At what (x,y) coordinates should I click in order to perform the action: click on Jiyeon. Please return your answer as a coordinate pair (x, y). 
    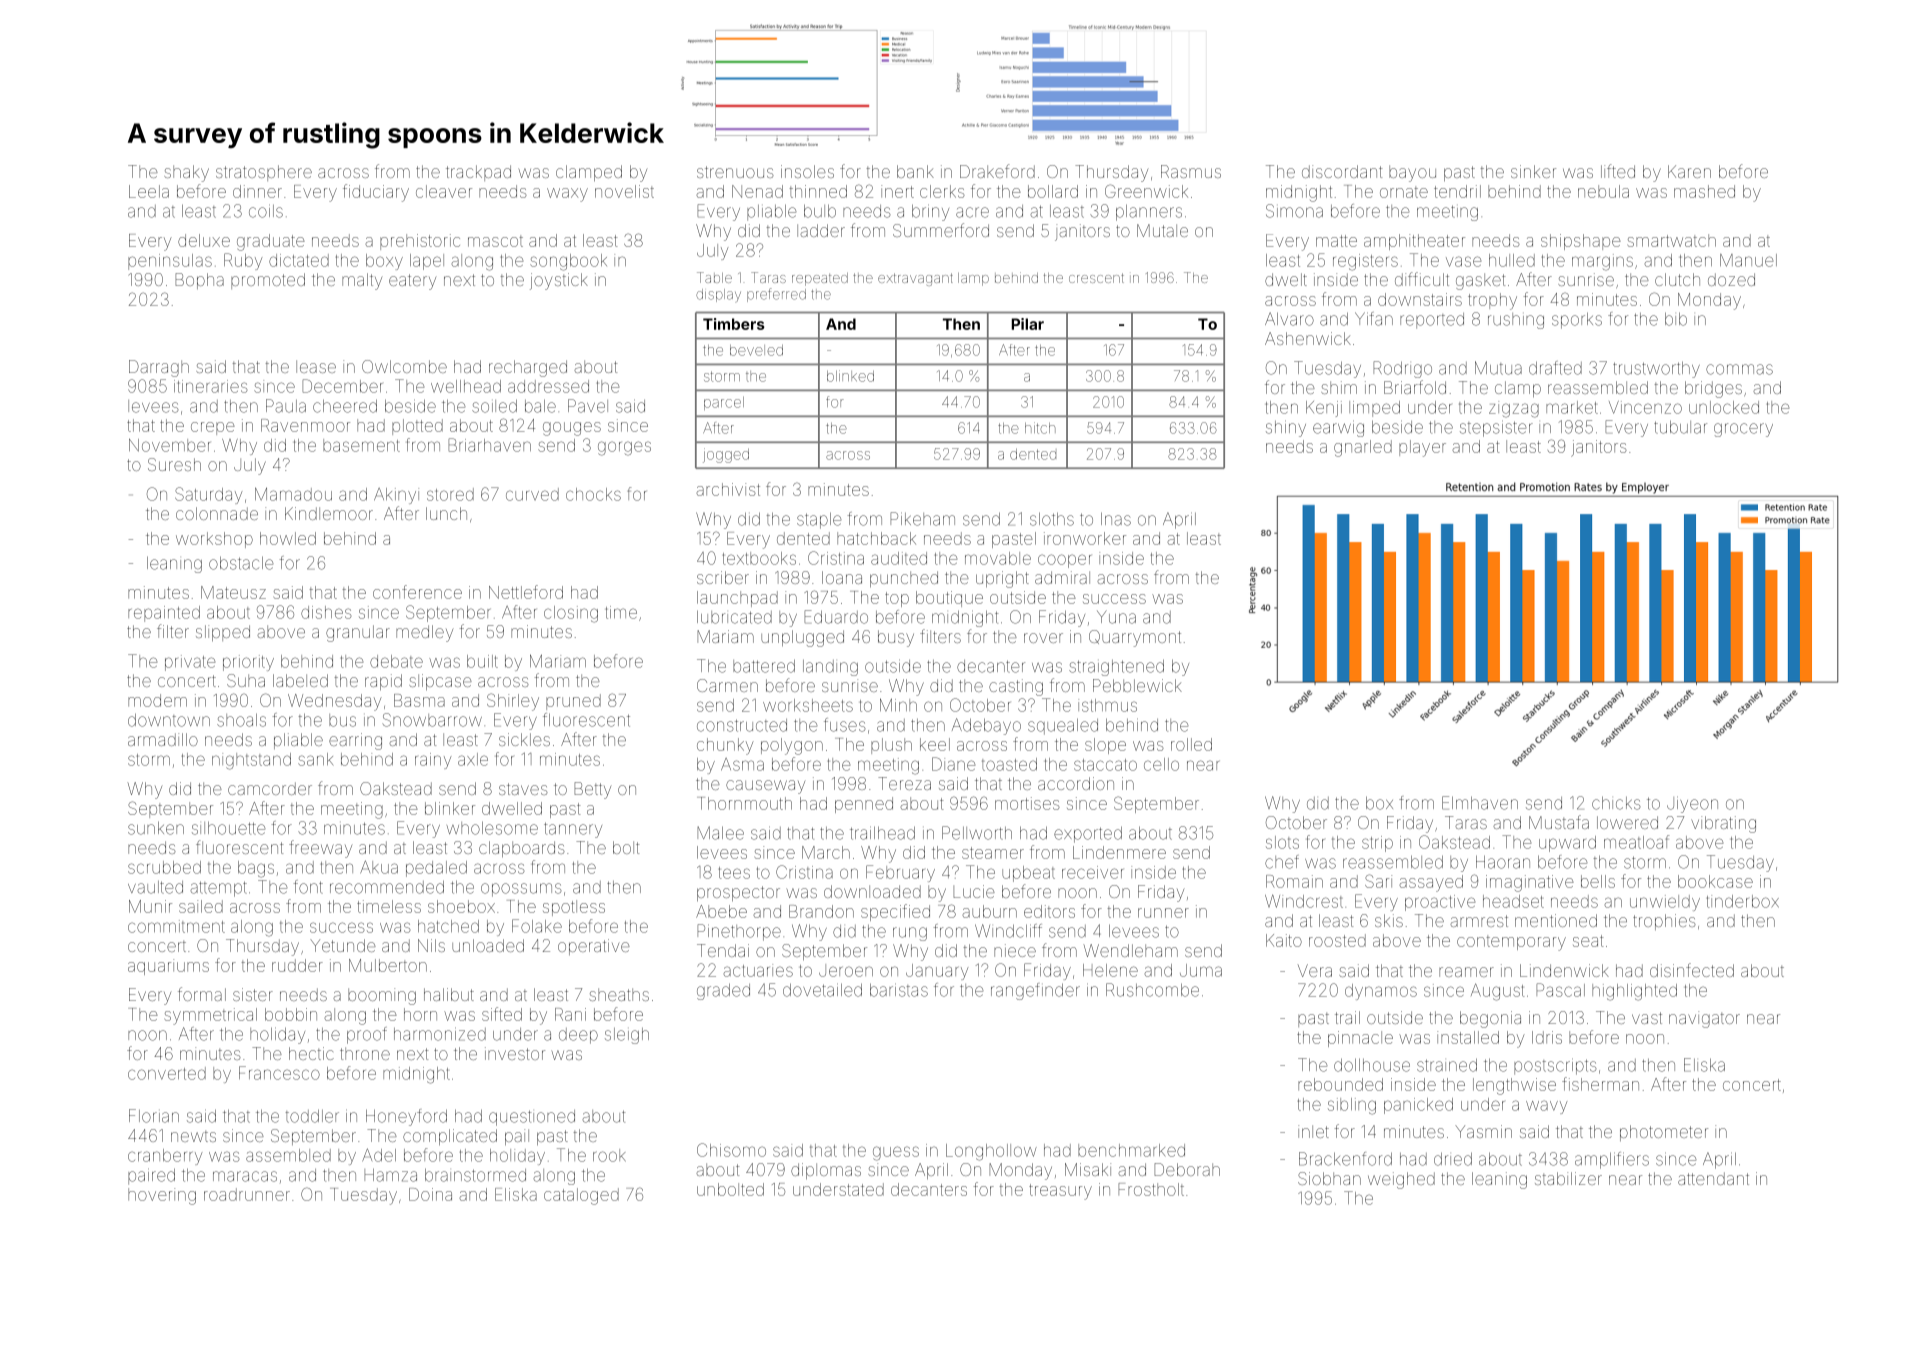
    Looking at the image, I should click on (1692, 804).
